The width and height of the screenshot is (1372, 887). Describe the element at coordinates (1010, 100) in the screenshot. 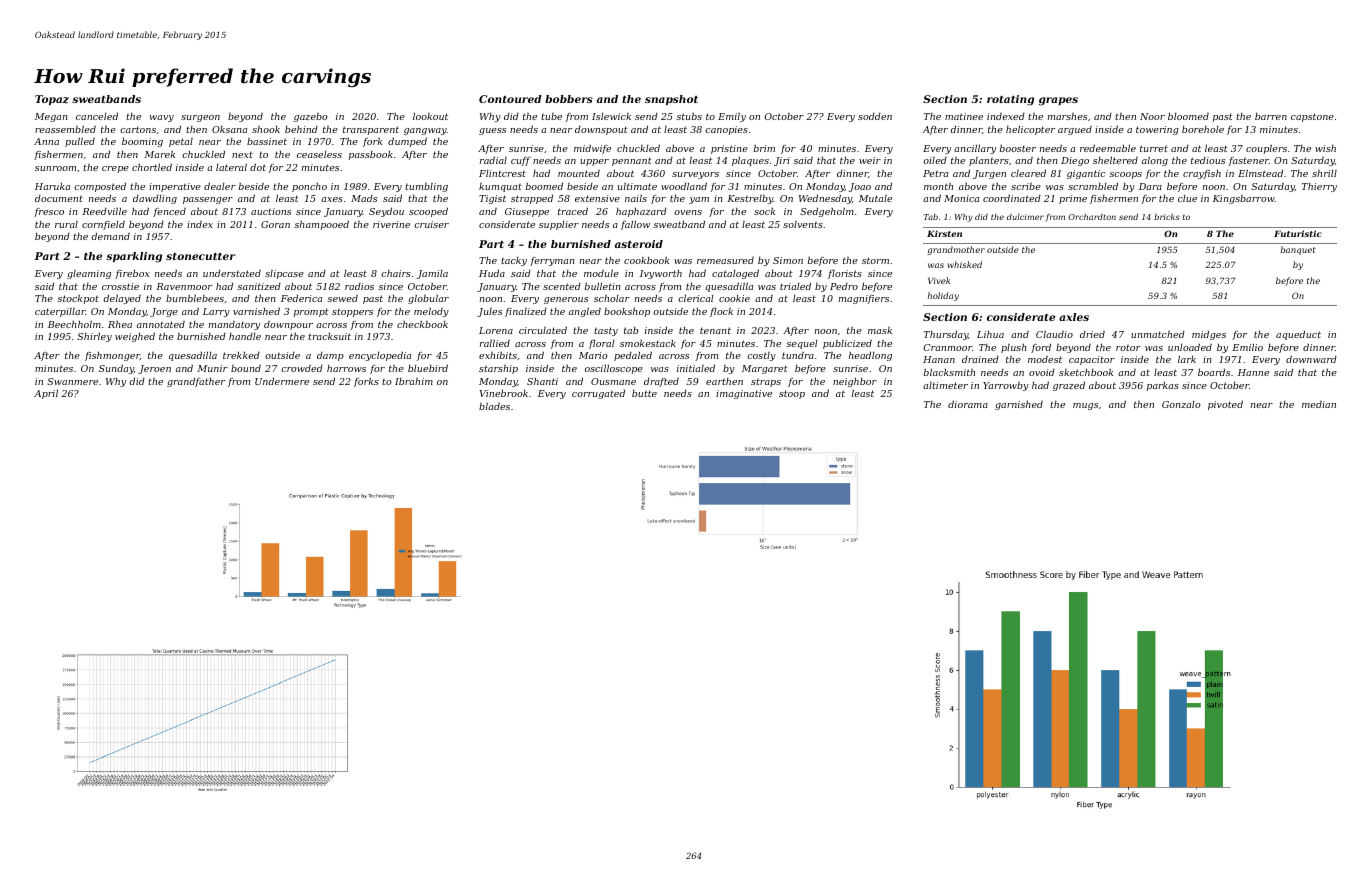

I see `rotating` at that location.
